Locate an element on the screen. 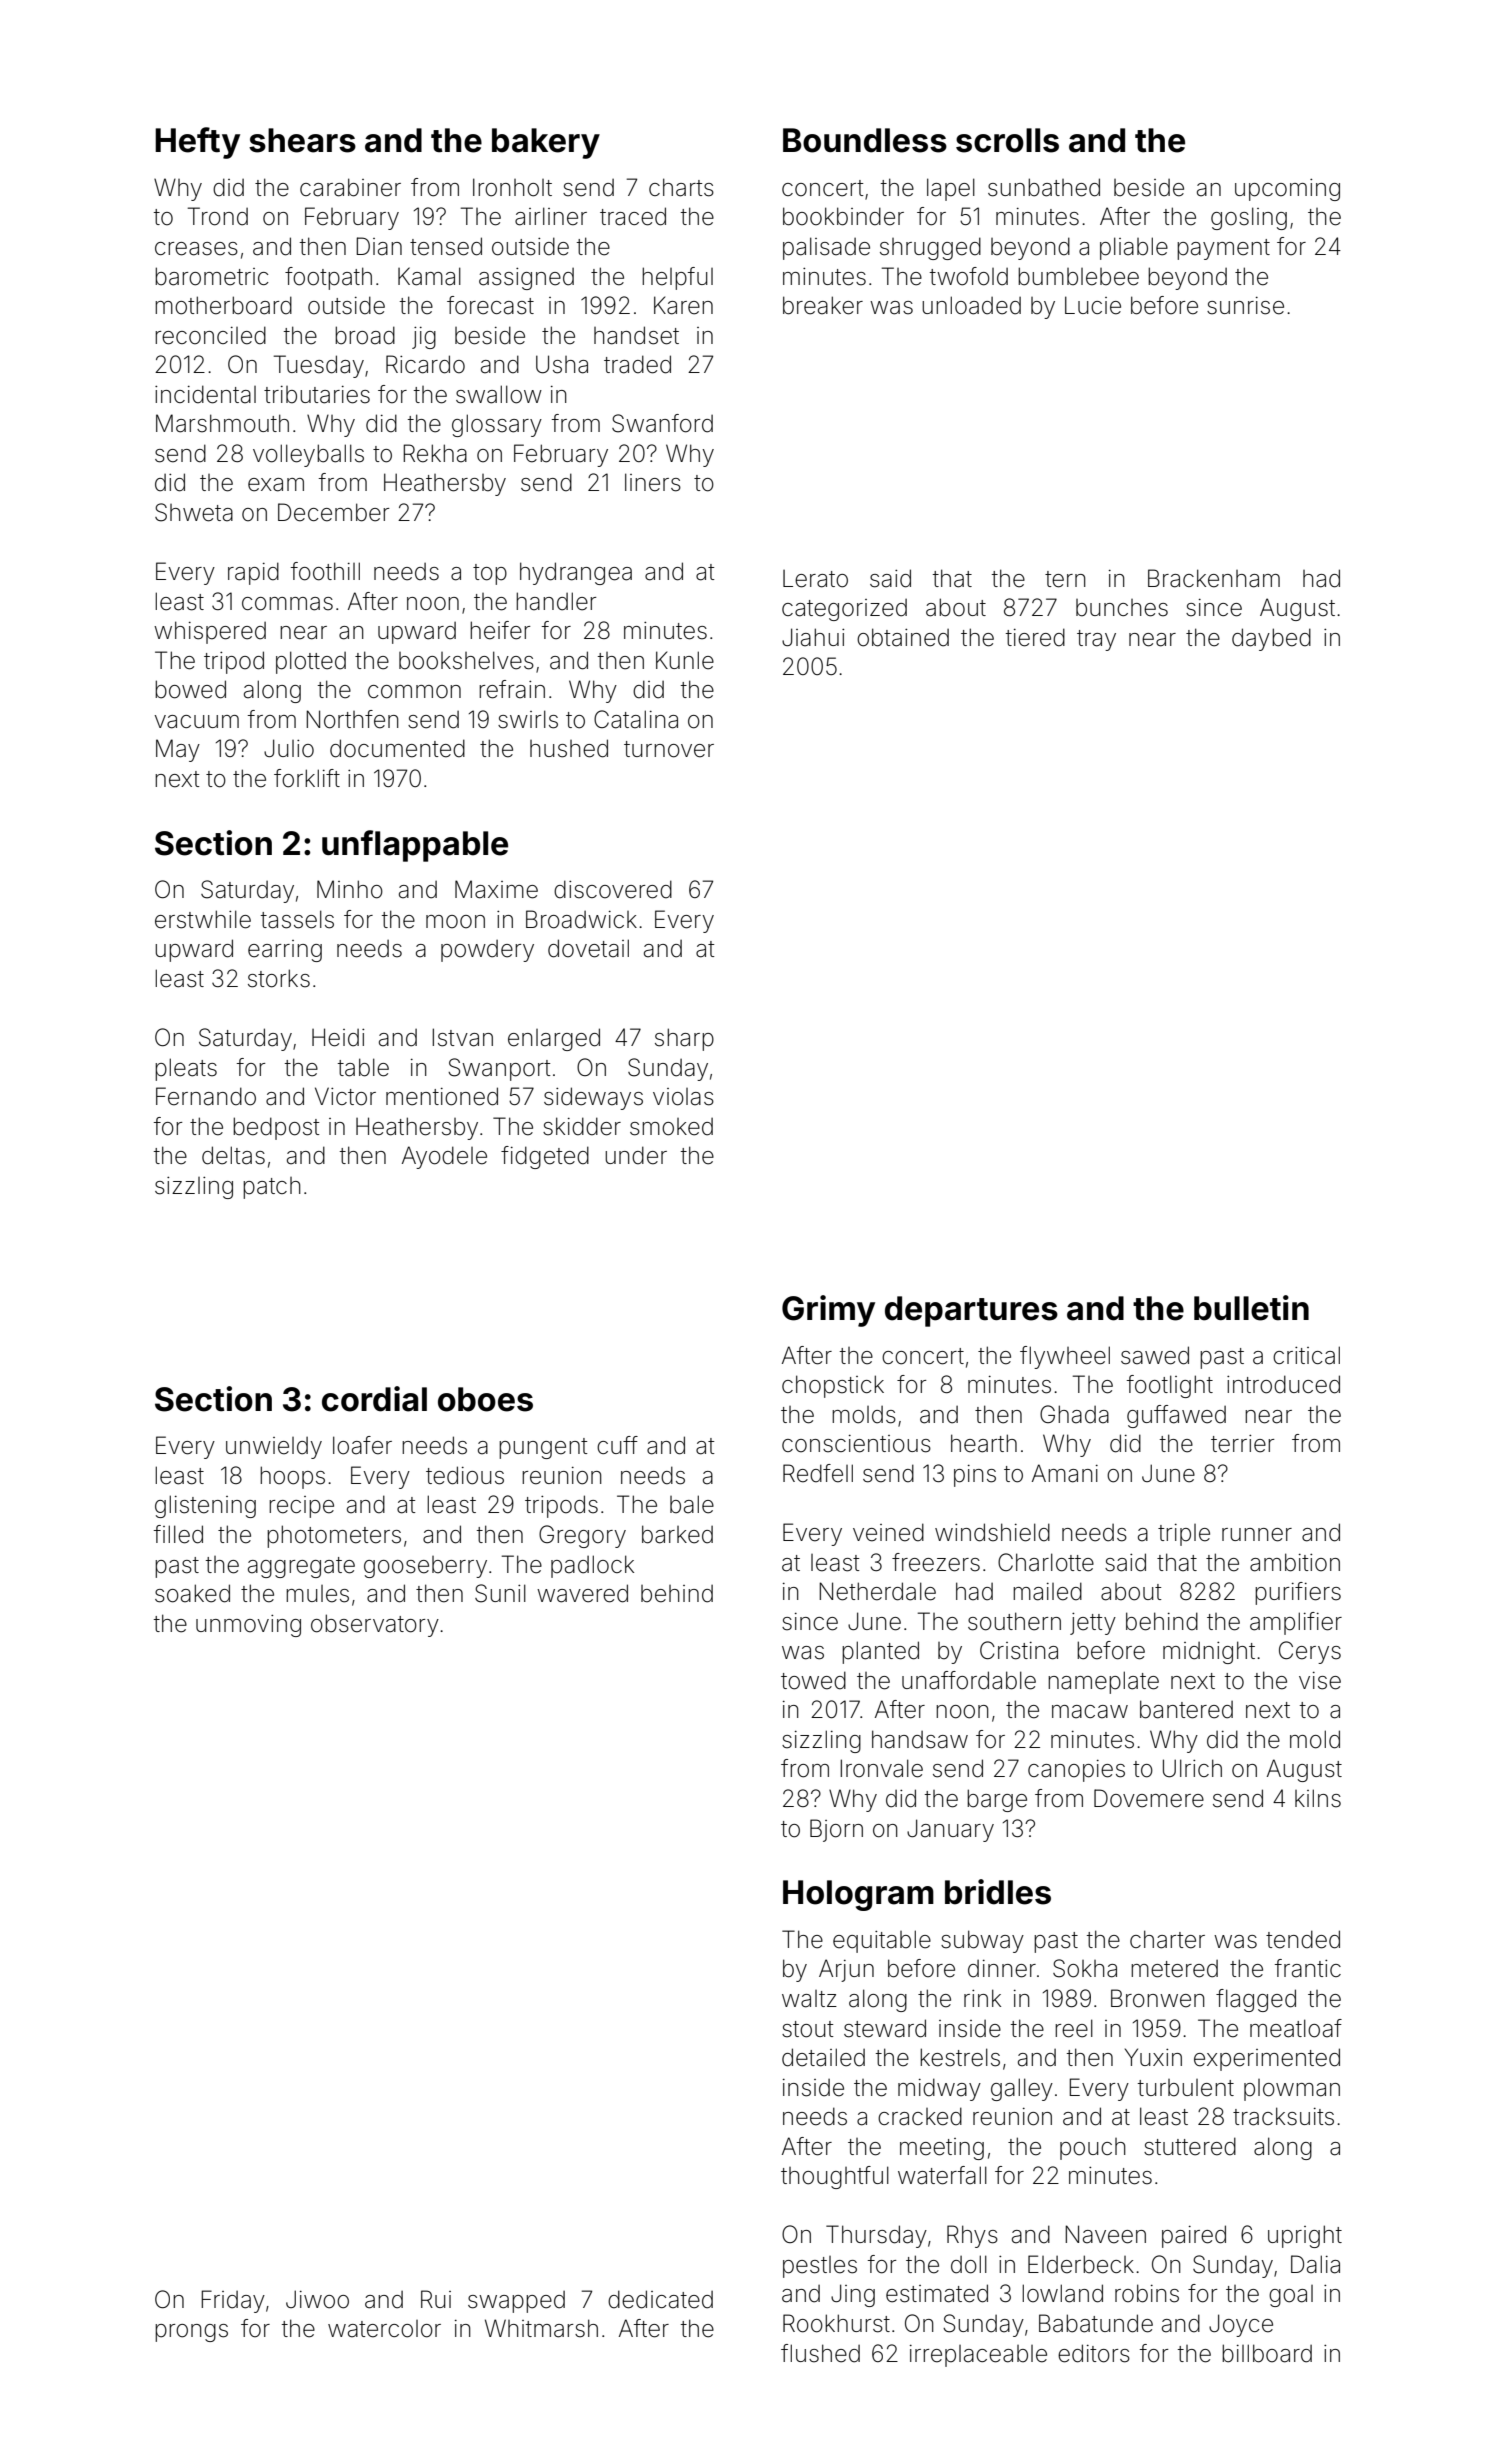 The image size is (1496, 2464). watercolor is located at coordinates (384, 2329).
